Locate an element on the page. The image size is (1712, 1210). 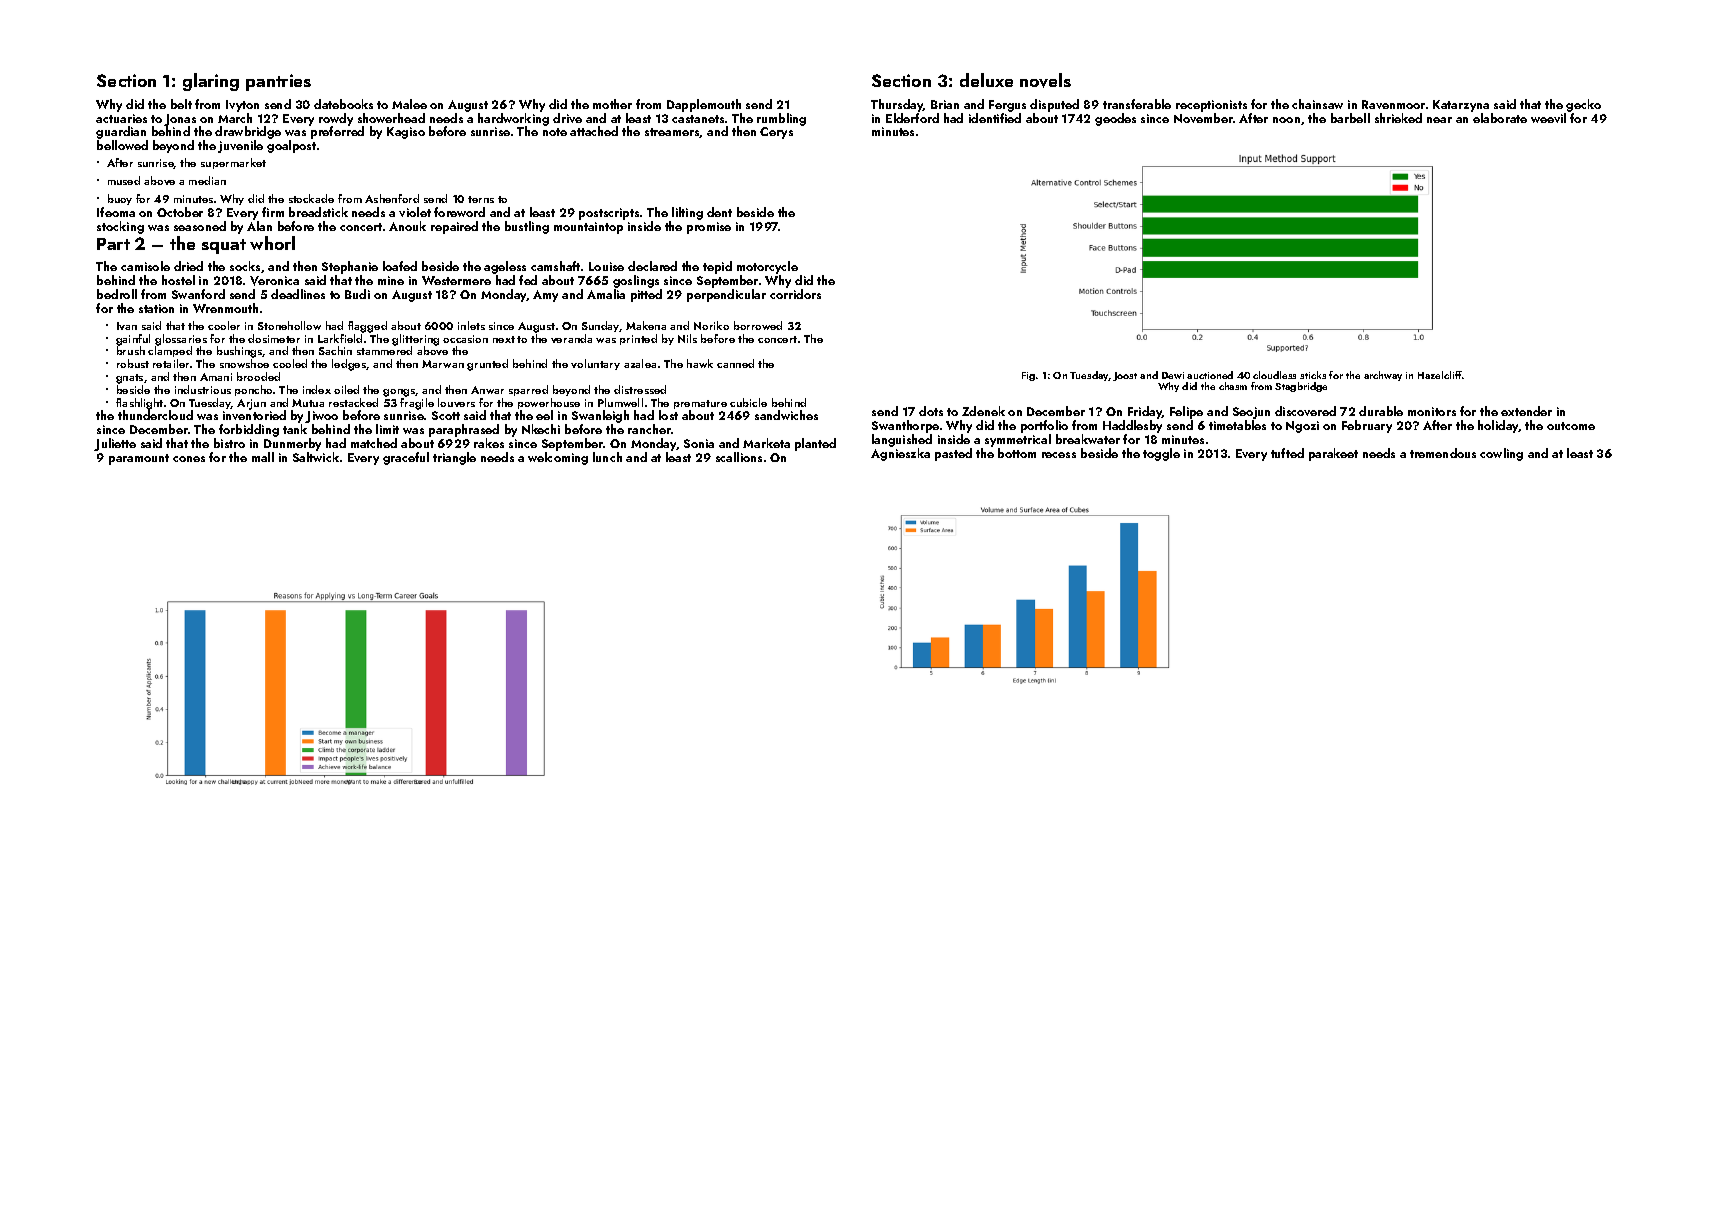
promise is located at coordinates (709, 228).
